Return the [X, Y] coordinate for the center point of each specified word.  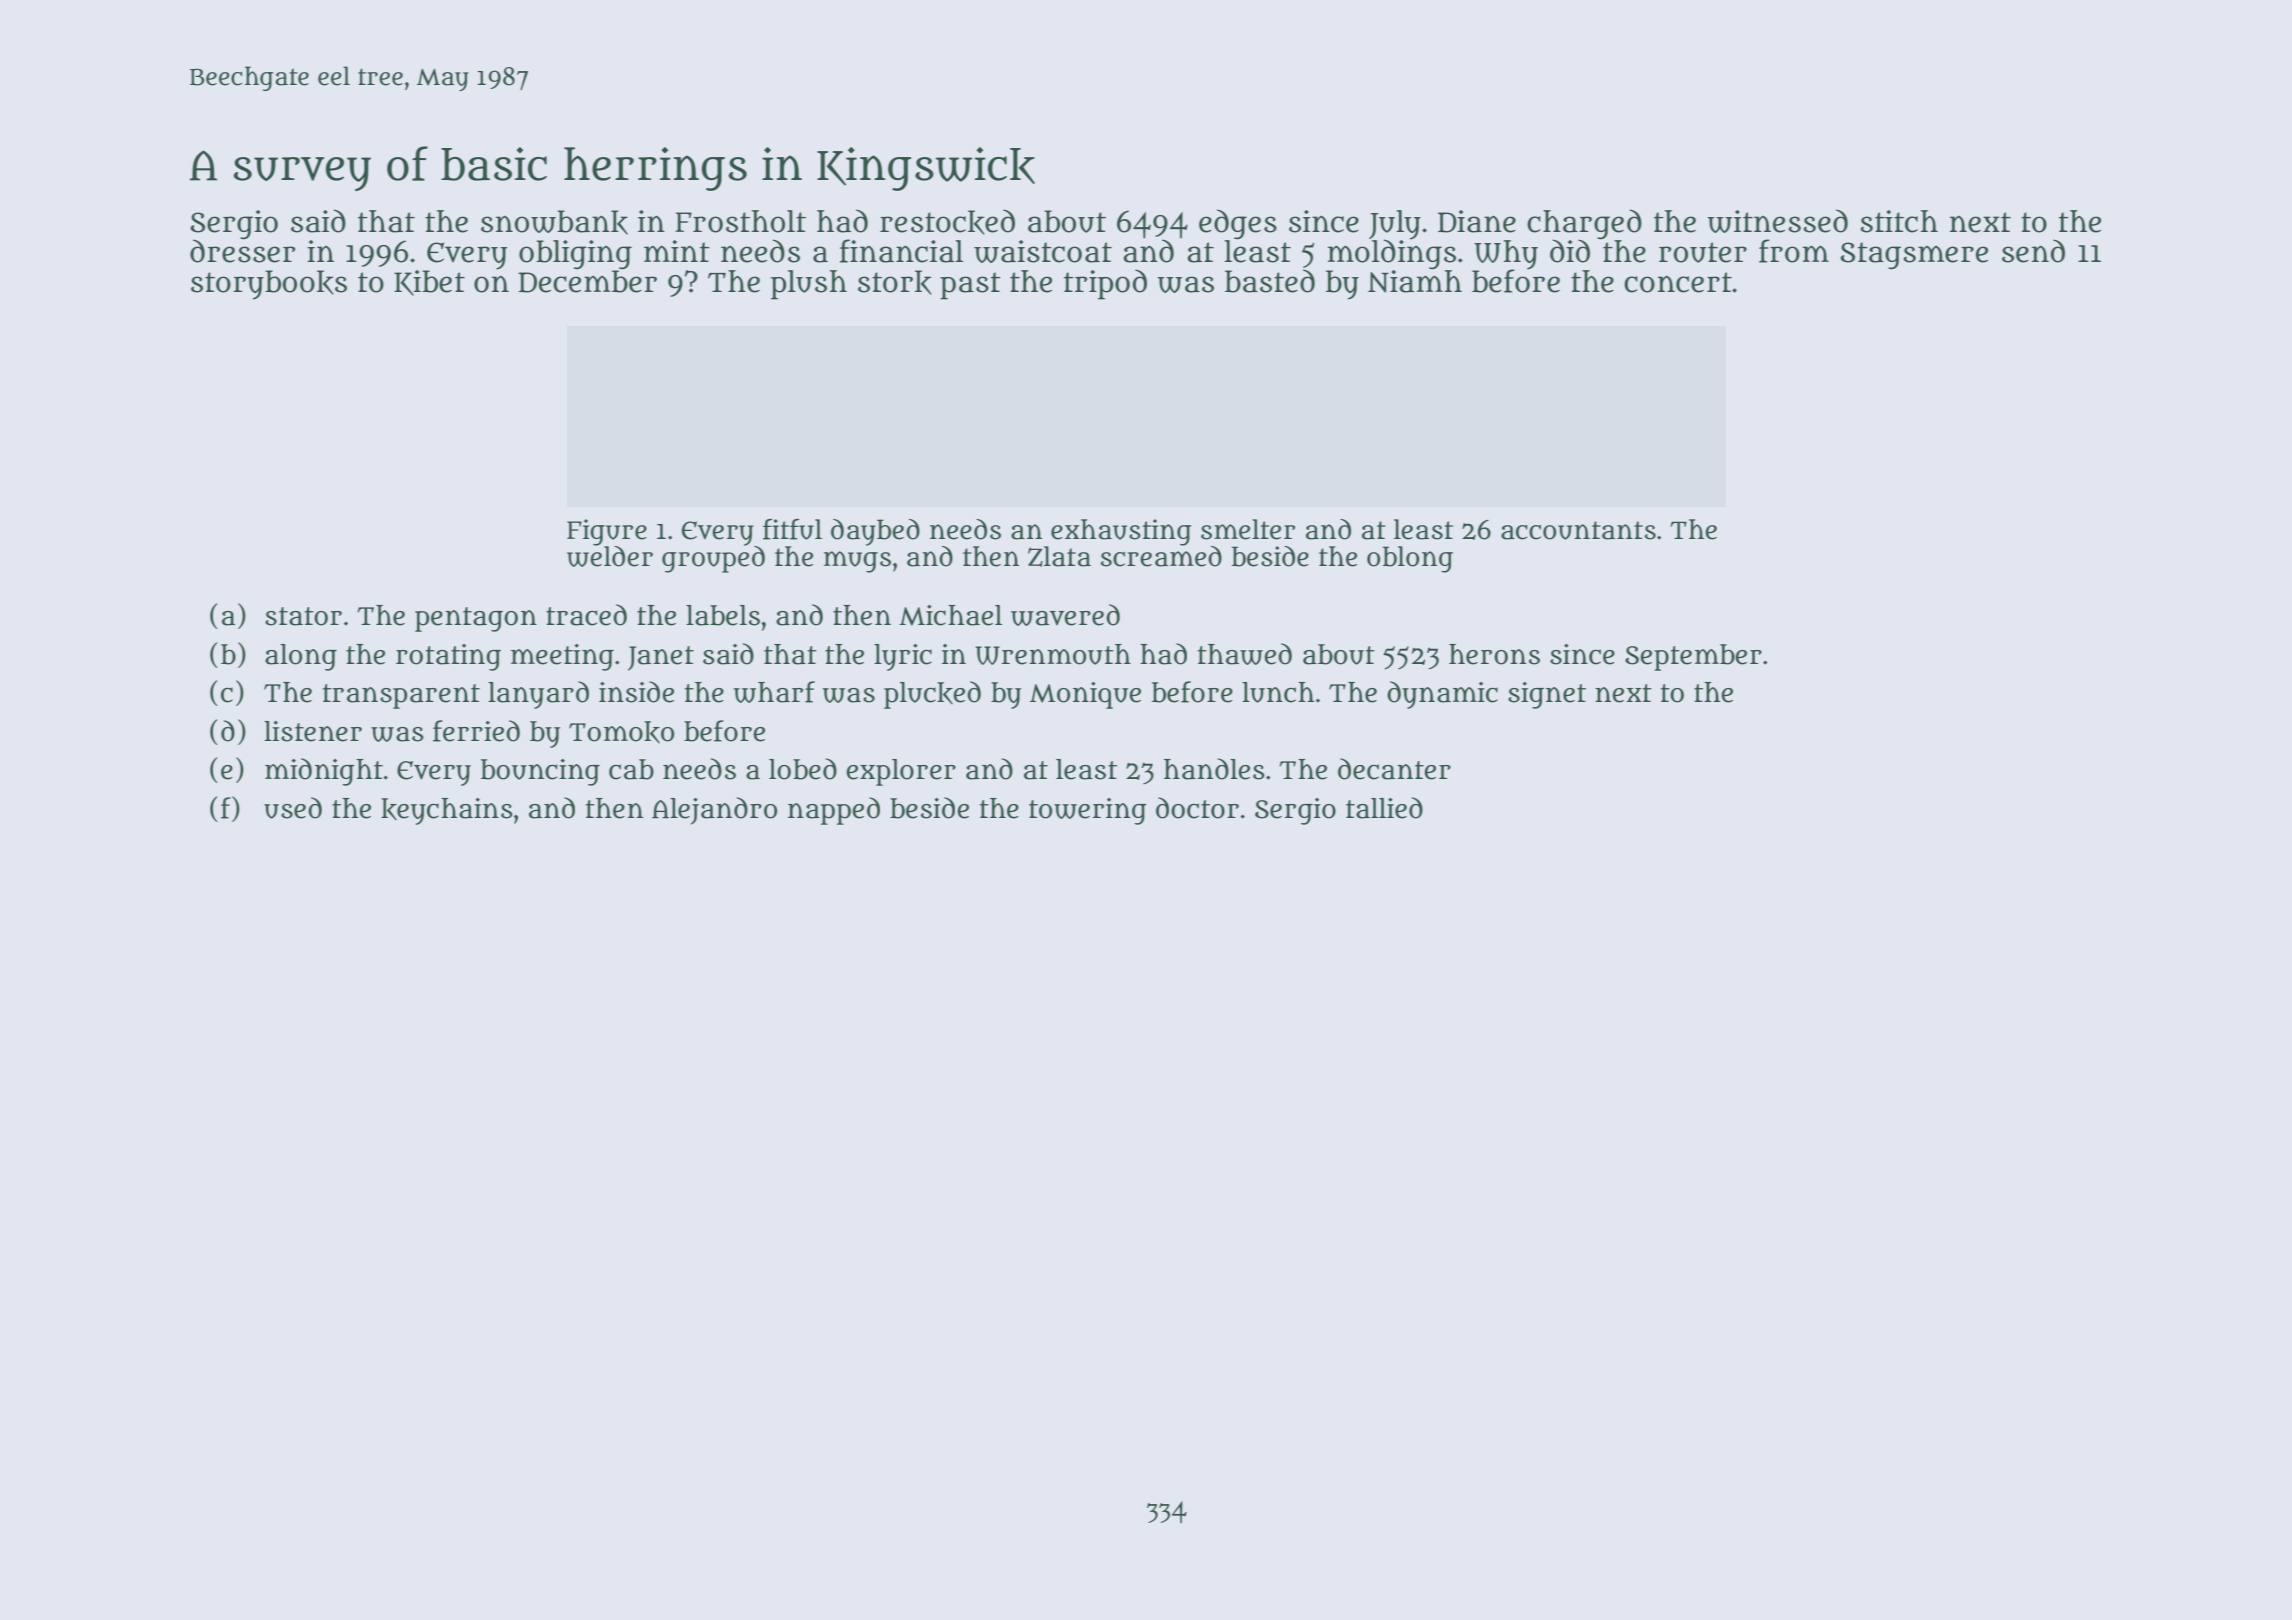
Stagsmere [1914, 256]
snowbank [554, 222]
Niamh [1415, 281]
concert [1678, 282]
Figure [607, 532]
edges [1238, 224]
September [1693, 657]
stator [303, 616]
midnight [324, 772]
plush [809, 285]
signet [1547, 695]
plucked [932, 695]
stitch [1899, 221]
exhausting [1121, 532]
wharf [774, 692]
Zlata [1059, 556]
